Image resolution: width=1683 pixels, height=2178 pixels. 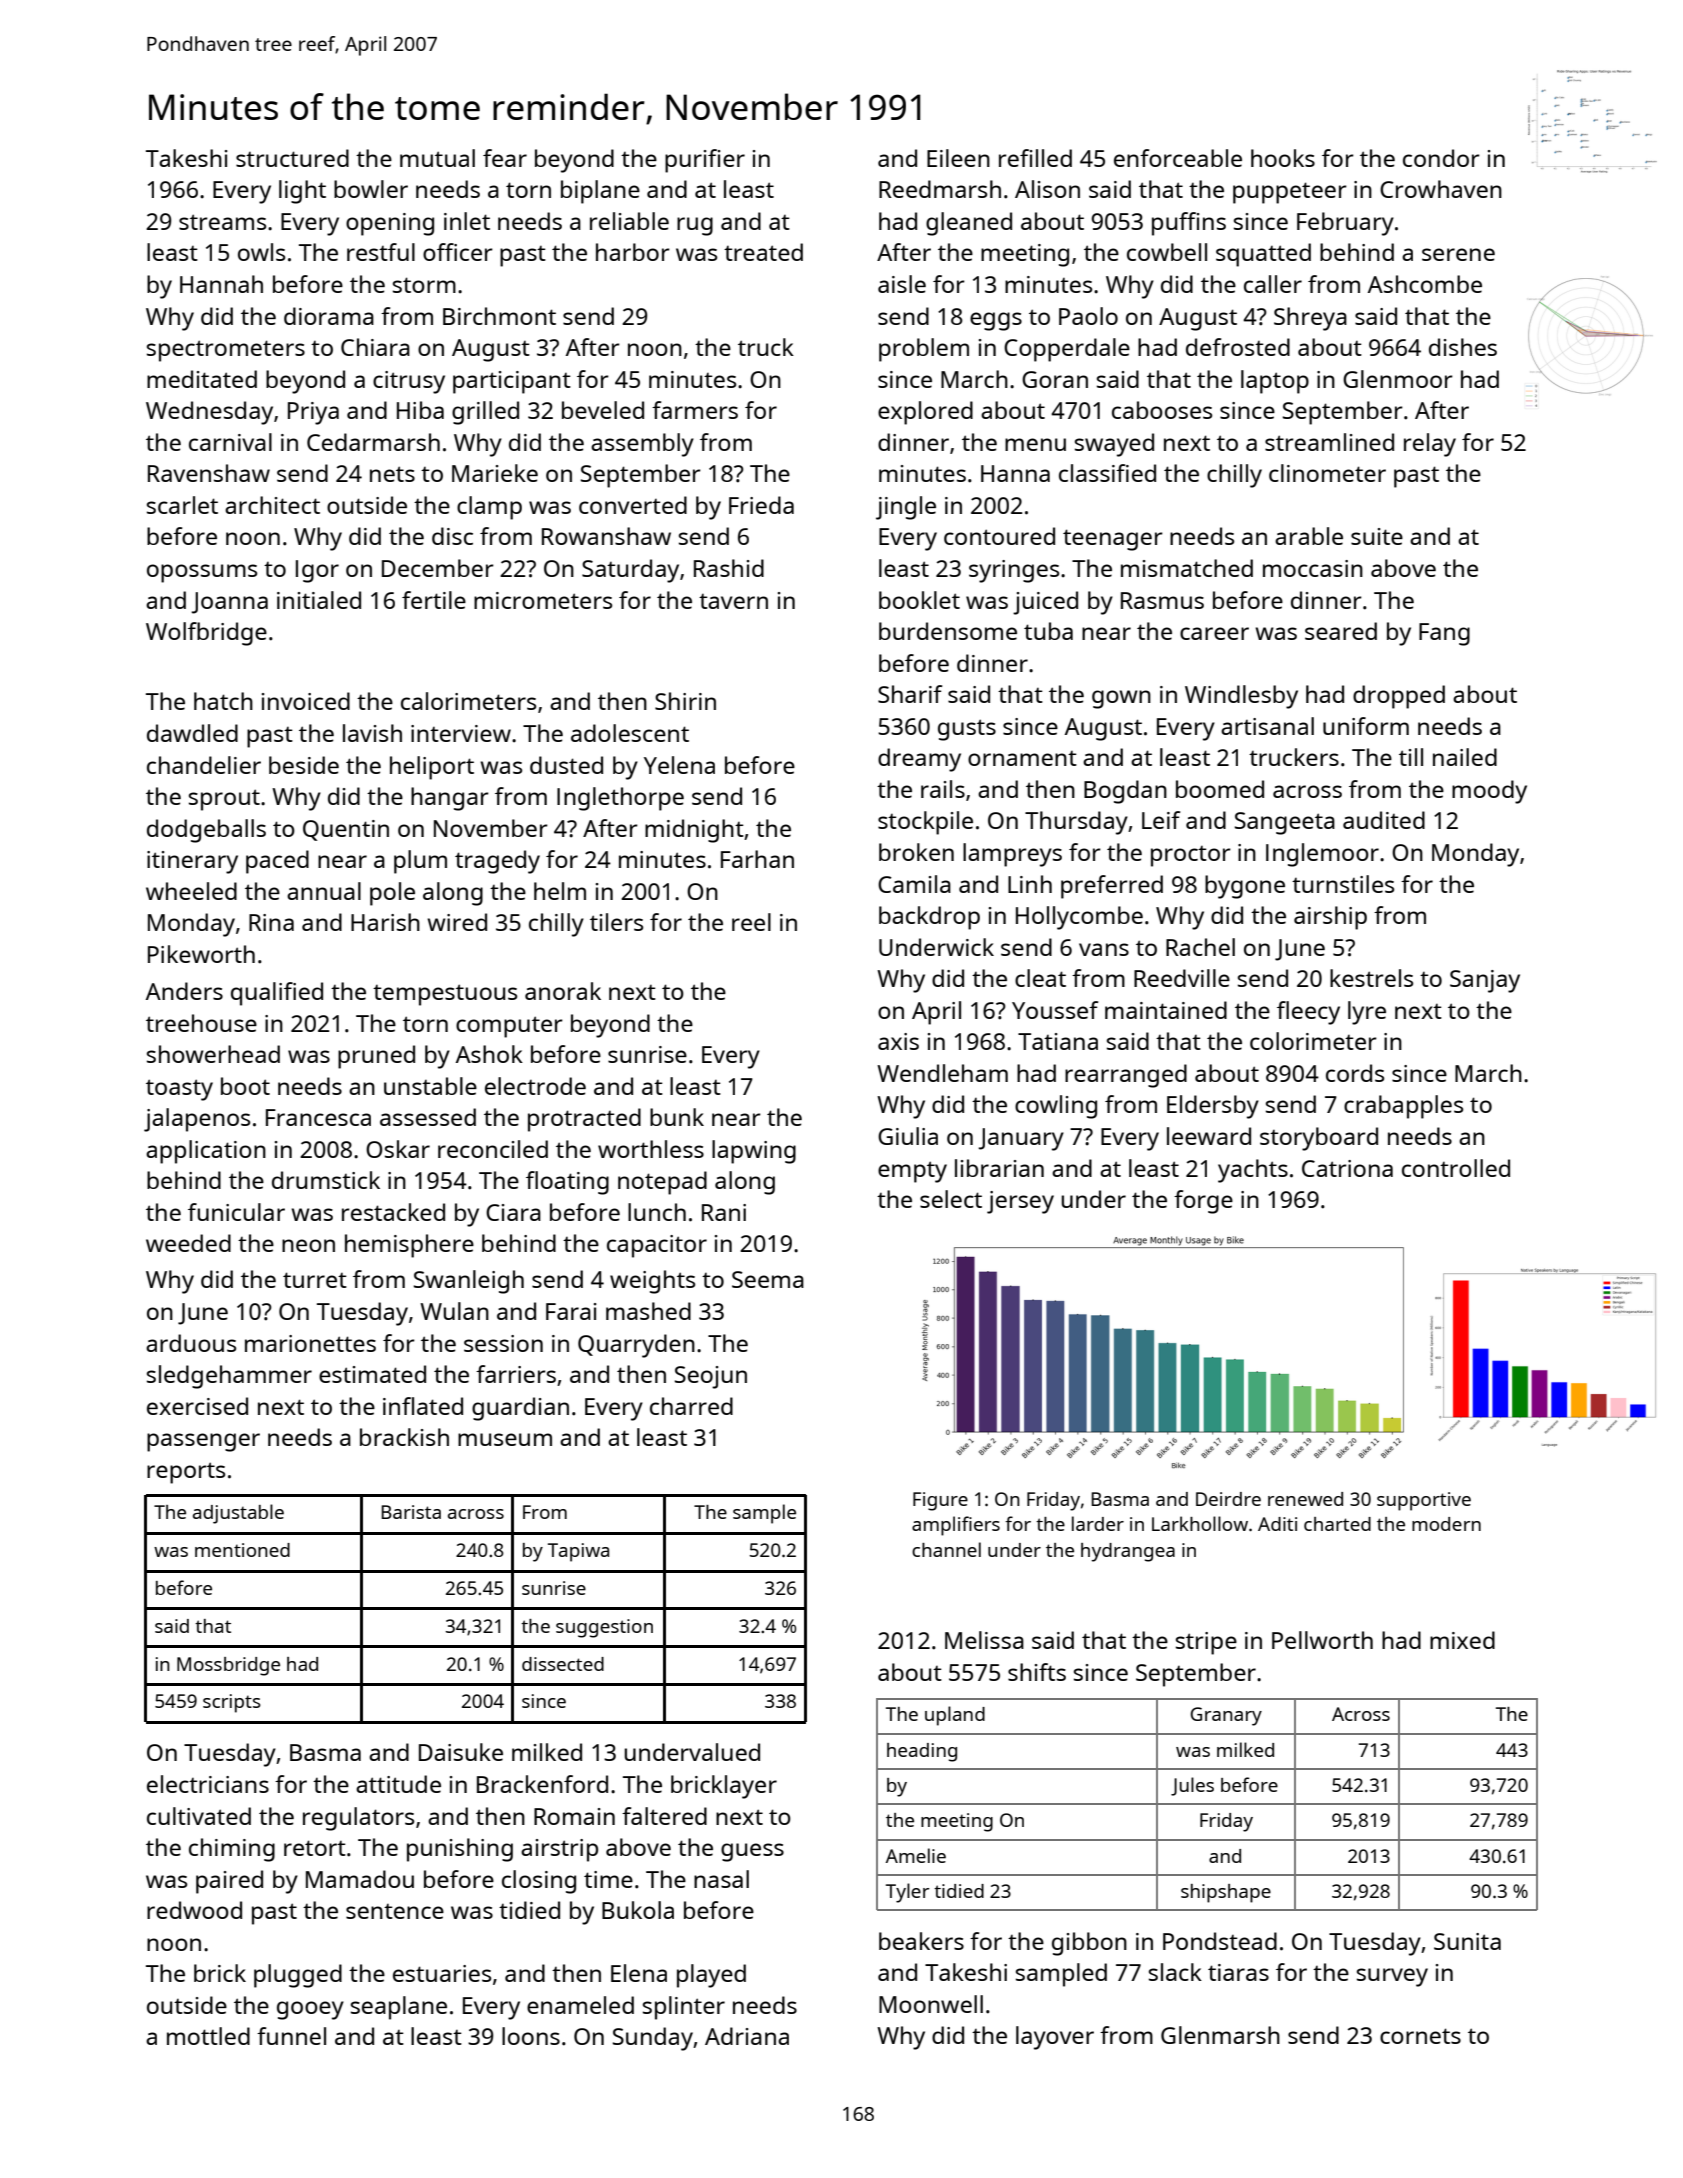 I want to click on burdensome, so click(x=948, y=631).
